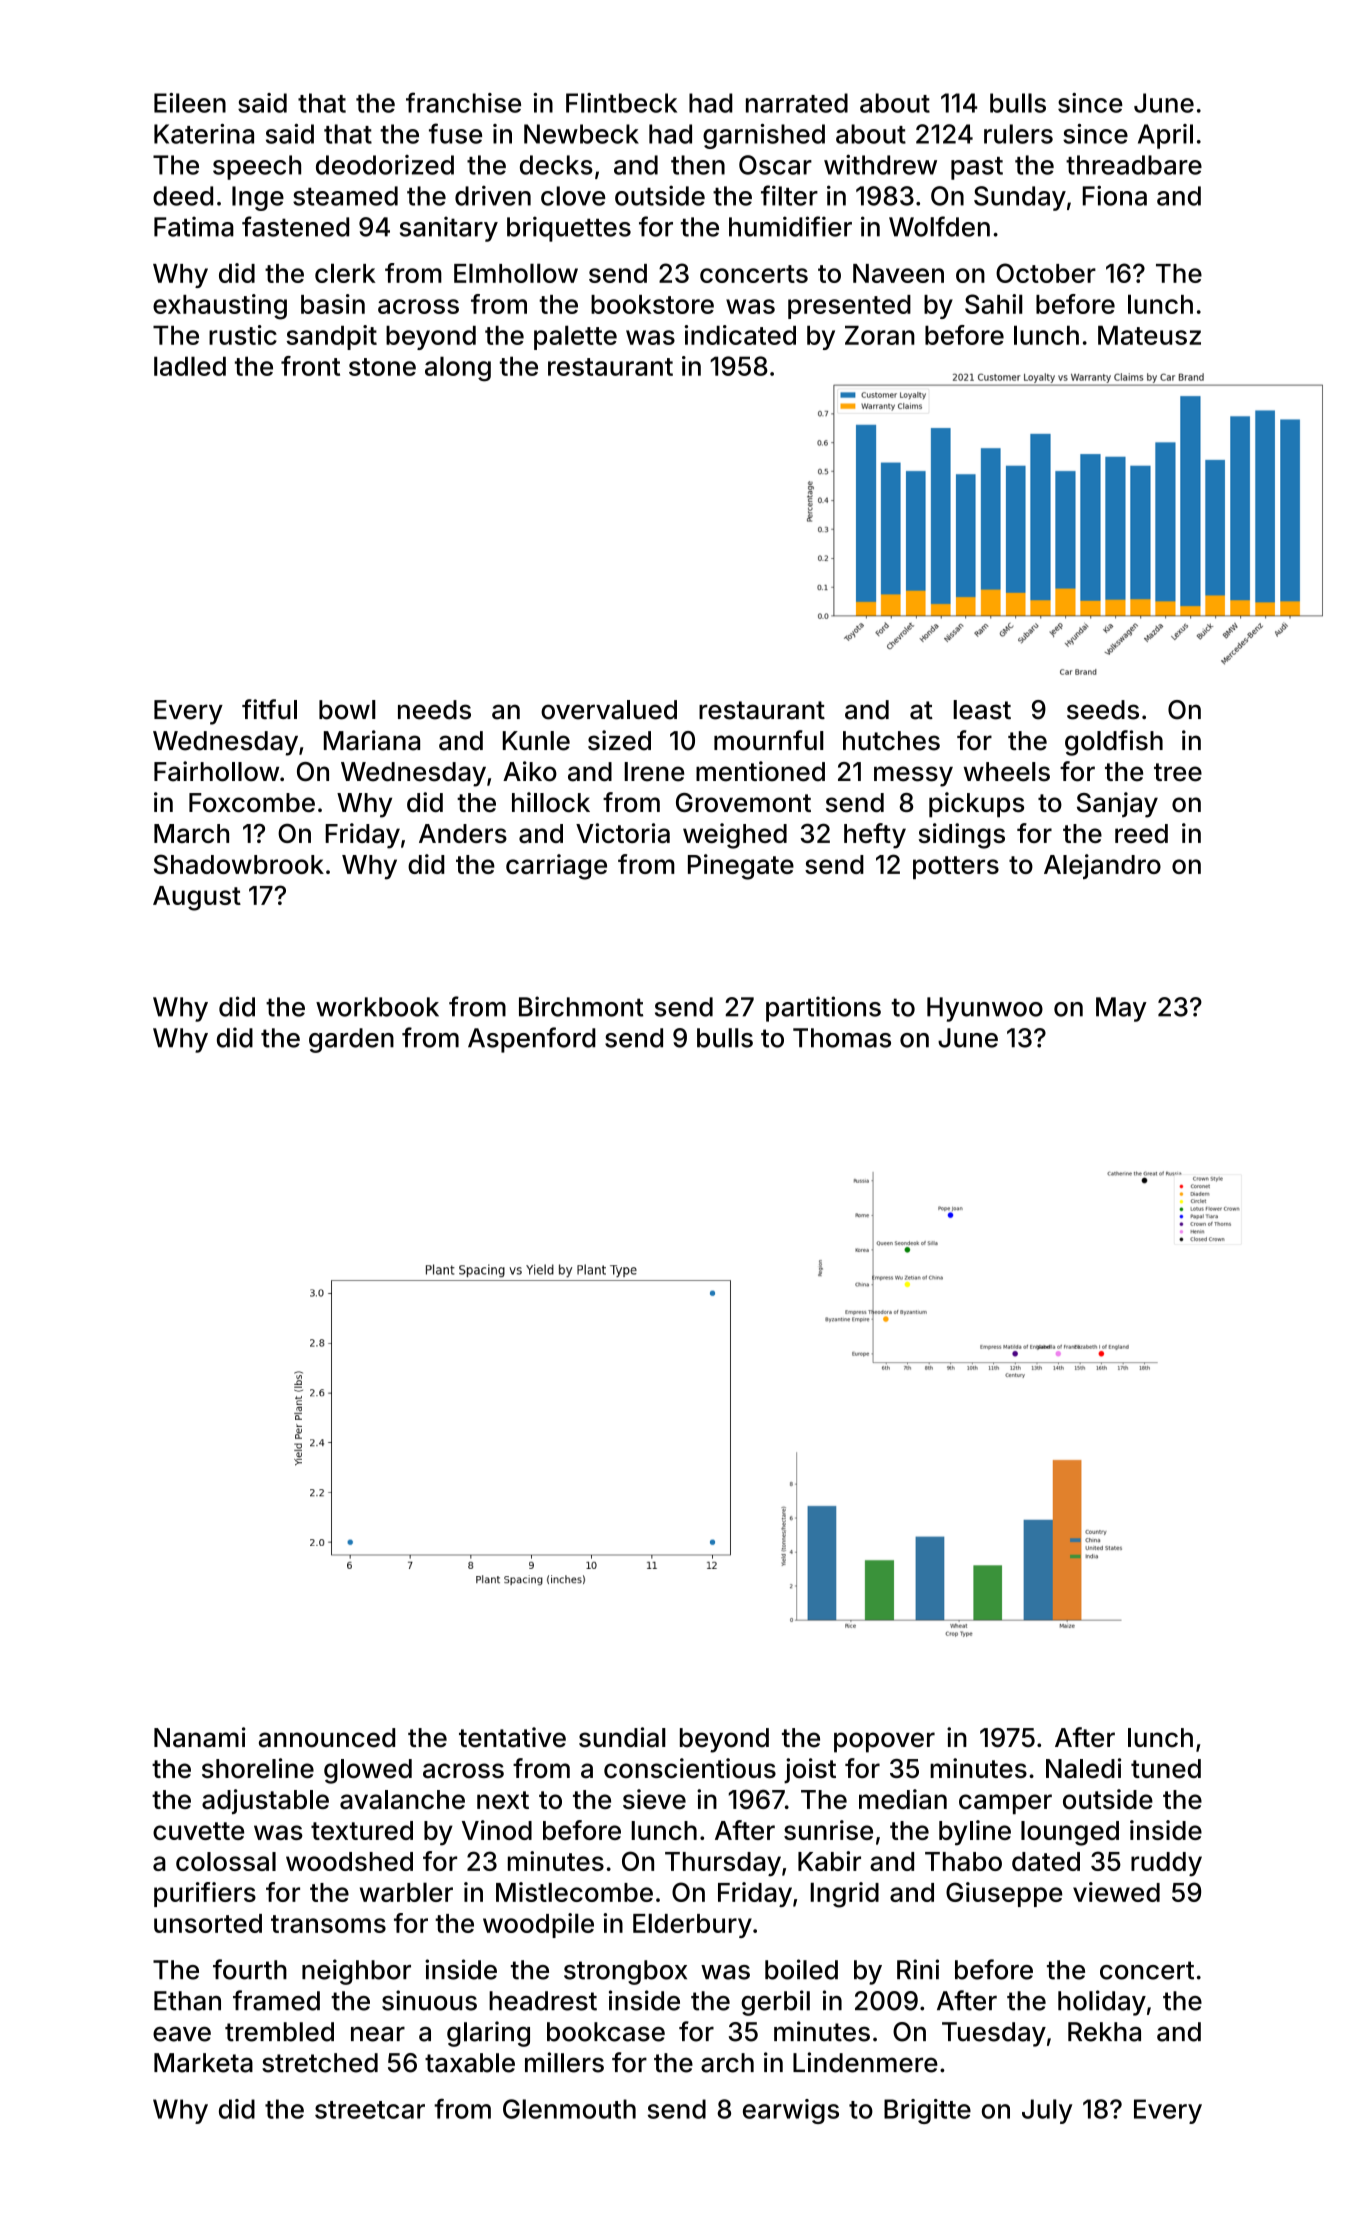 The height and width of the page is (2232, 1355). What do you see at coordinates (183, 196) in the page?
I see `deed` at bounding box center [183, 196].
